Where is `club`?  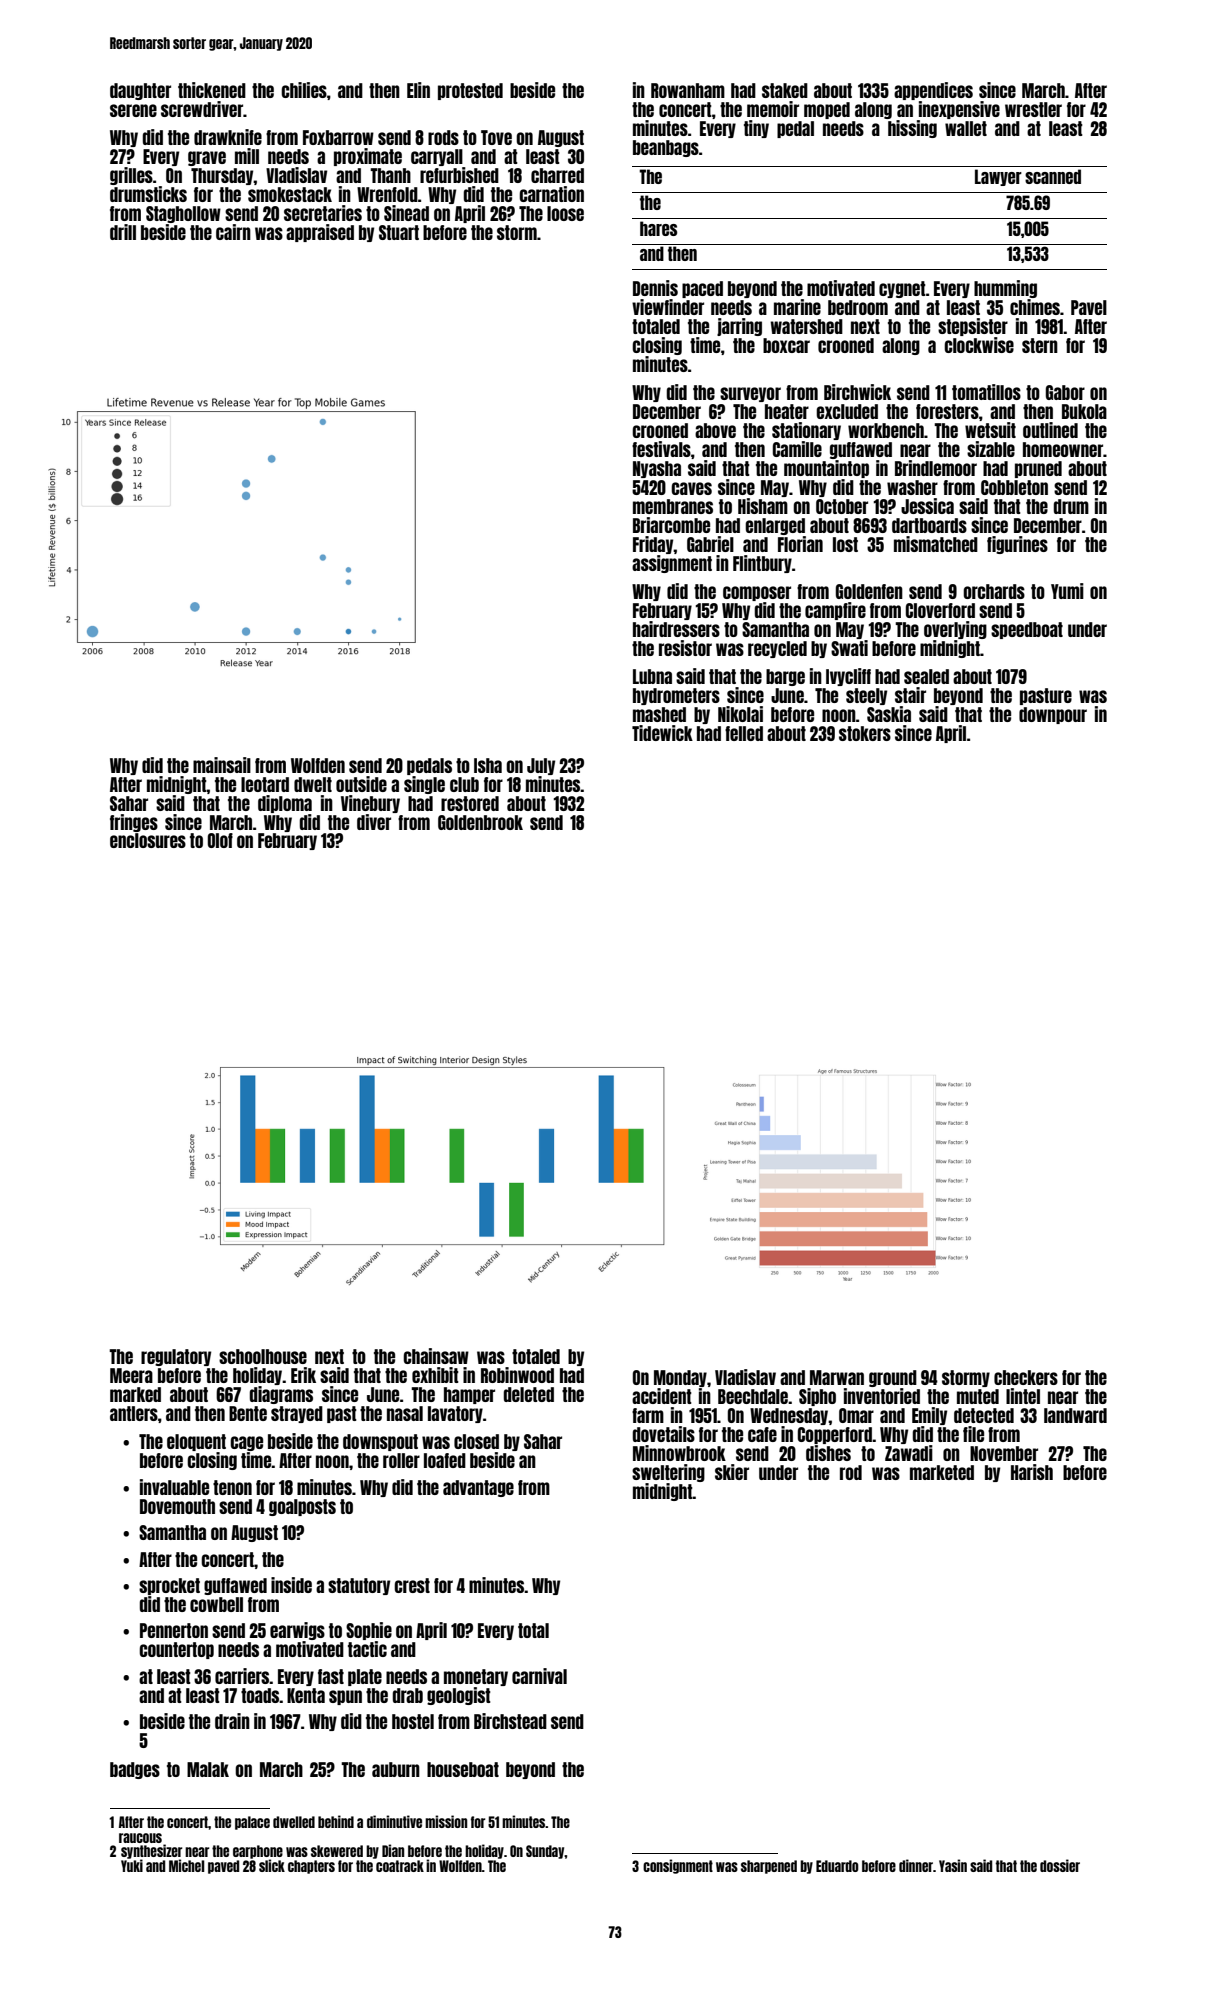 club is located at coordinates (464, 784).
